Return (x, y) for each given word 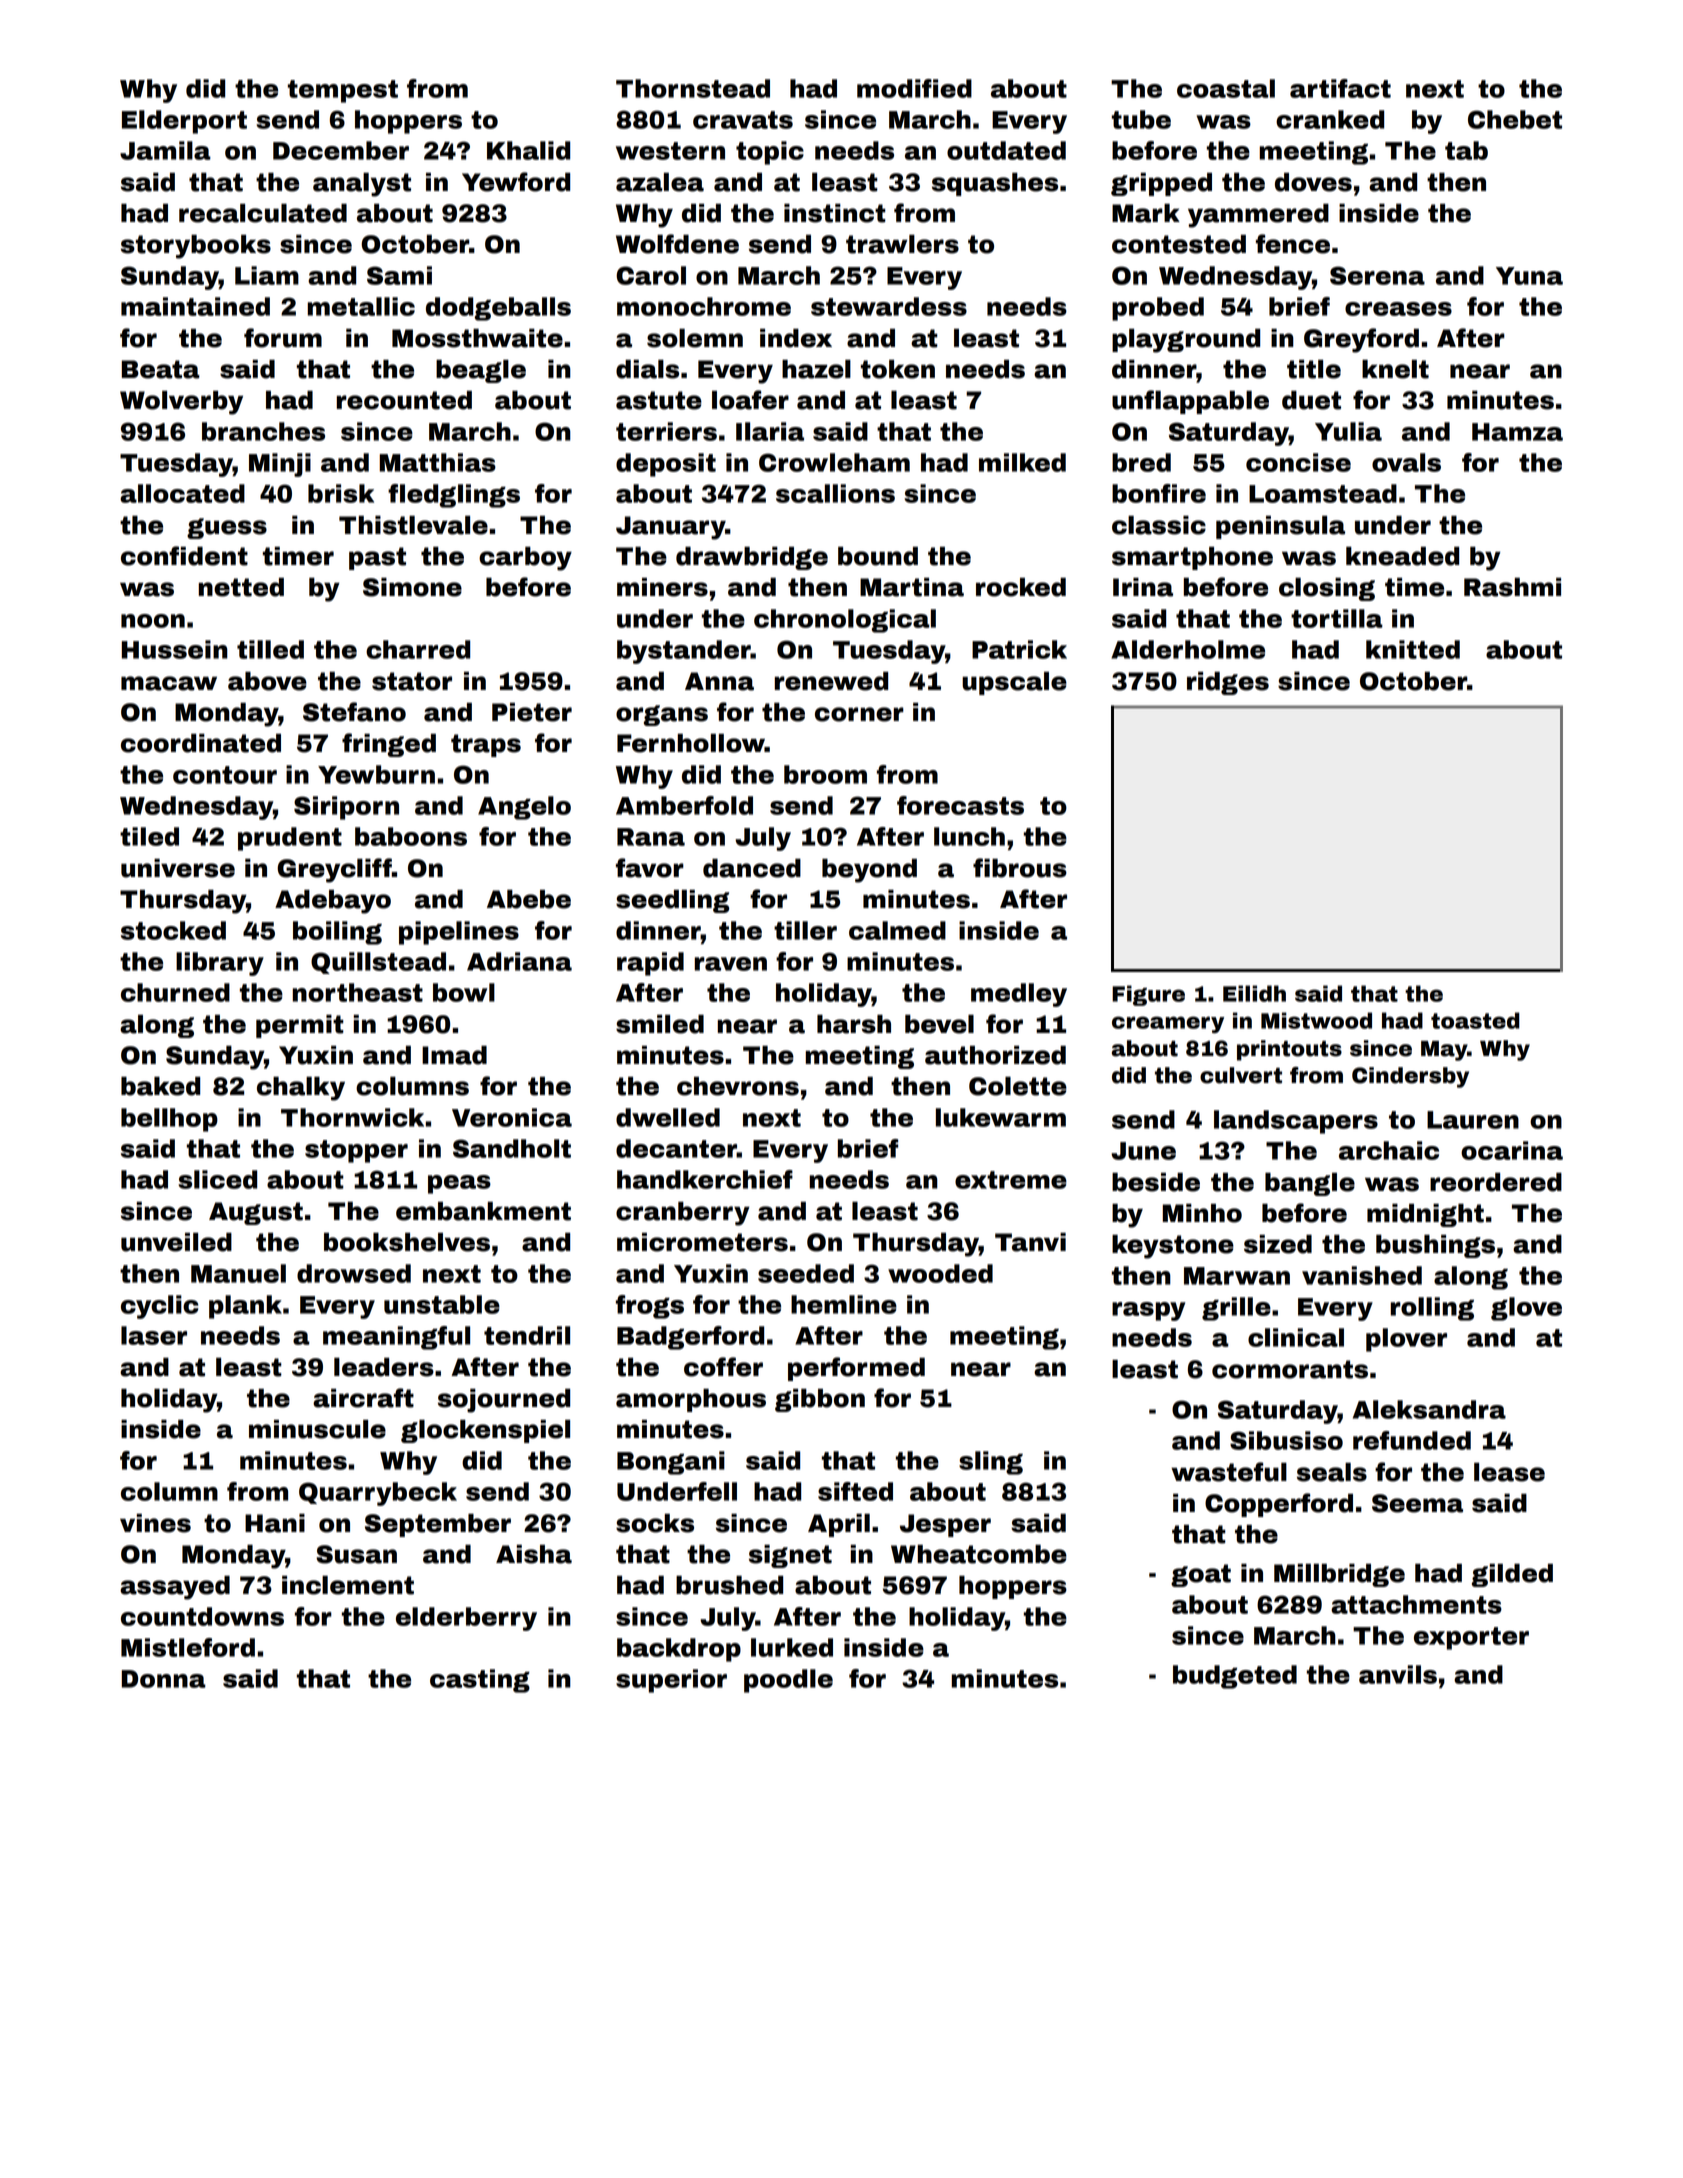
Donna (164, 1679)
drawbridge (752, 558)
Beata (161, 369)
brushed (729, 1585)
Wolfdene (677, 244)
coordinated (201, 743)
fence (1293, 244)
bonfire (1159, 493)
